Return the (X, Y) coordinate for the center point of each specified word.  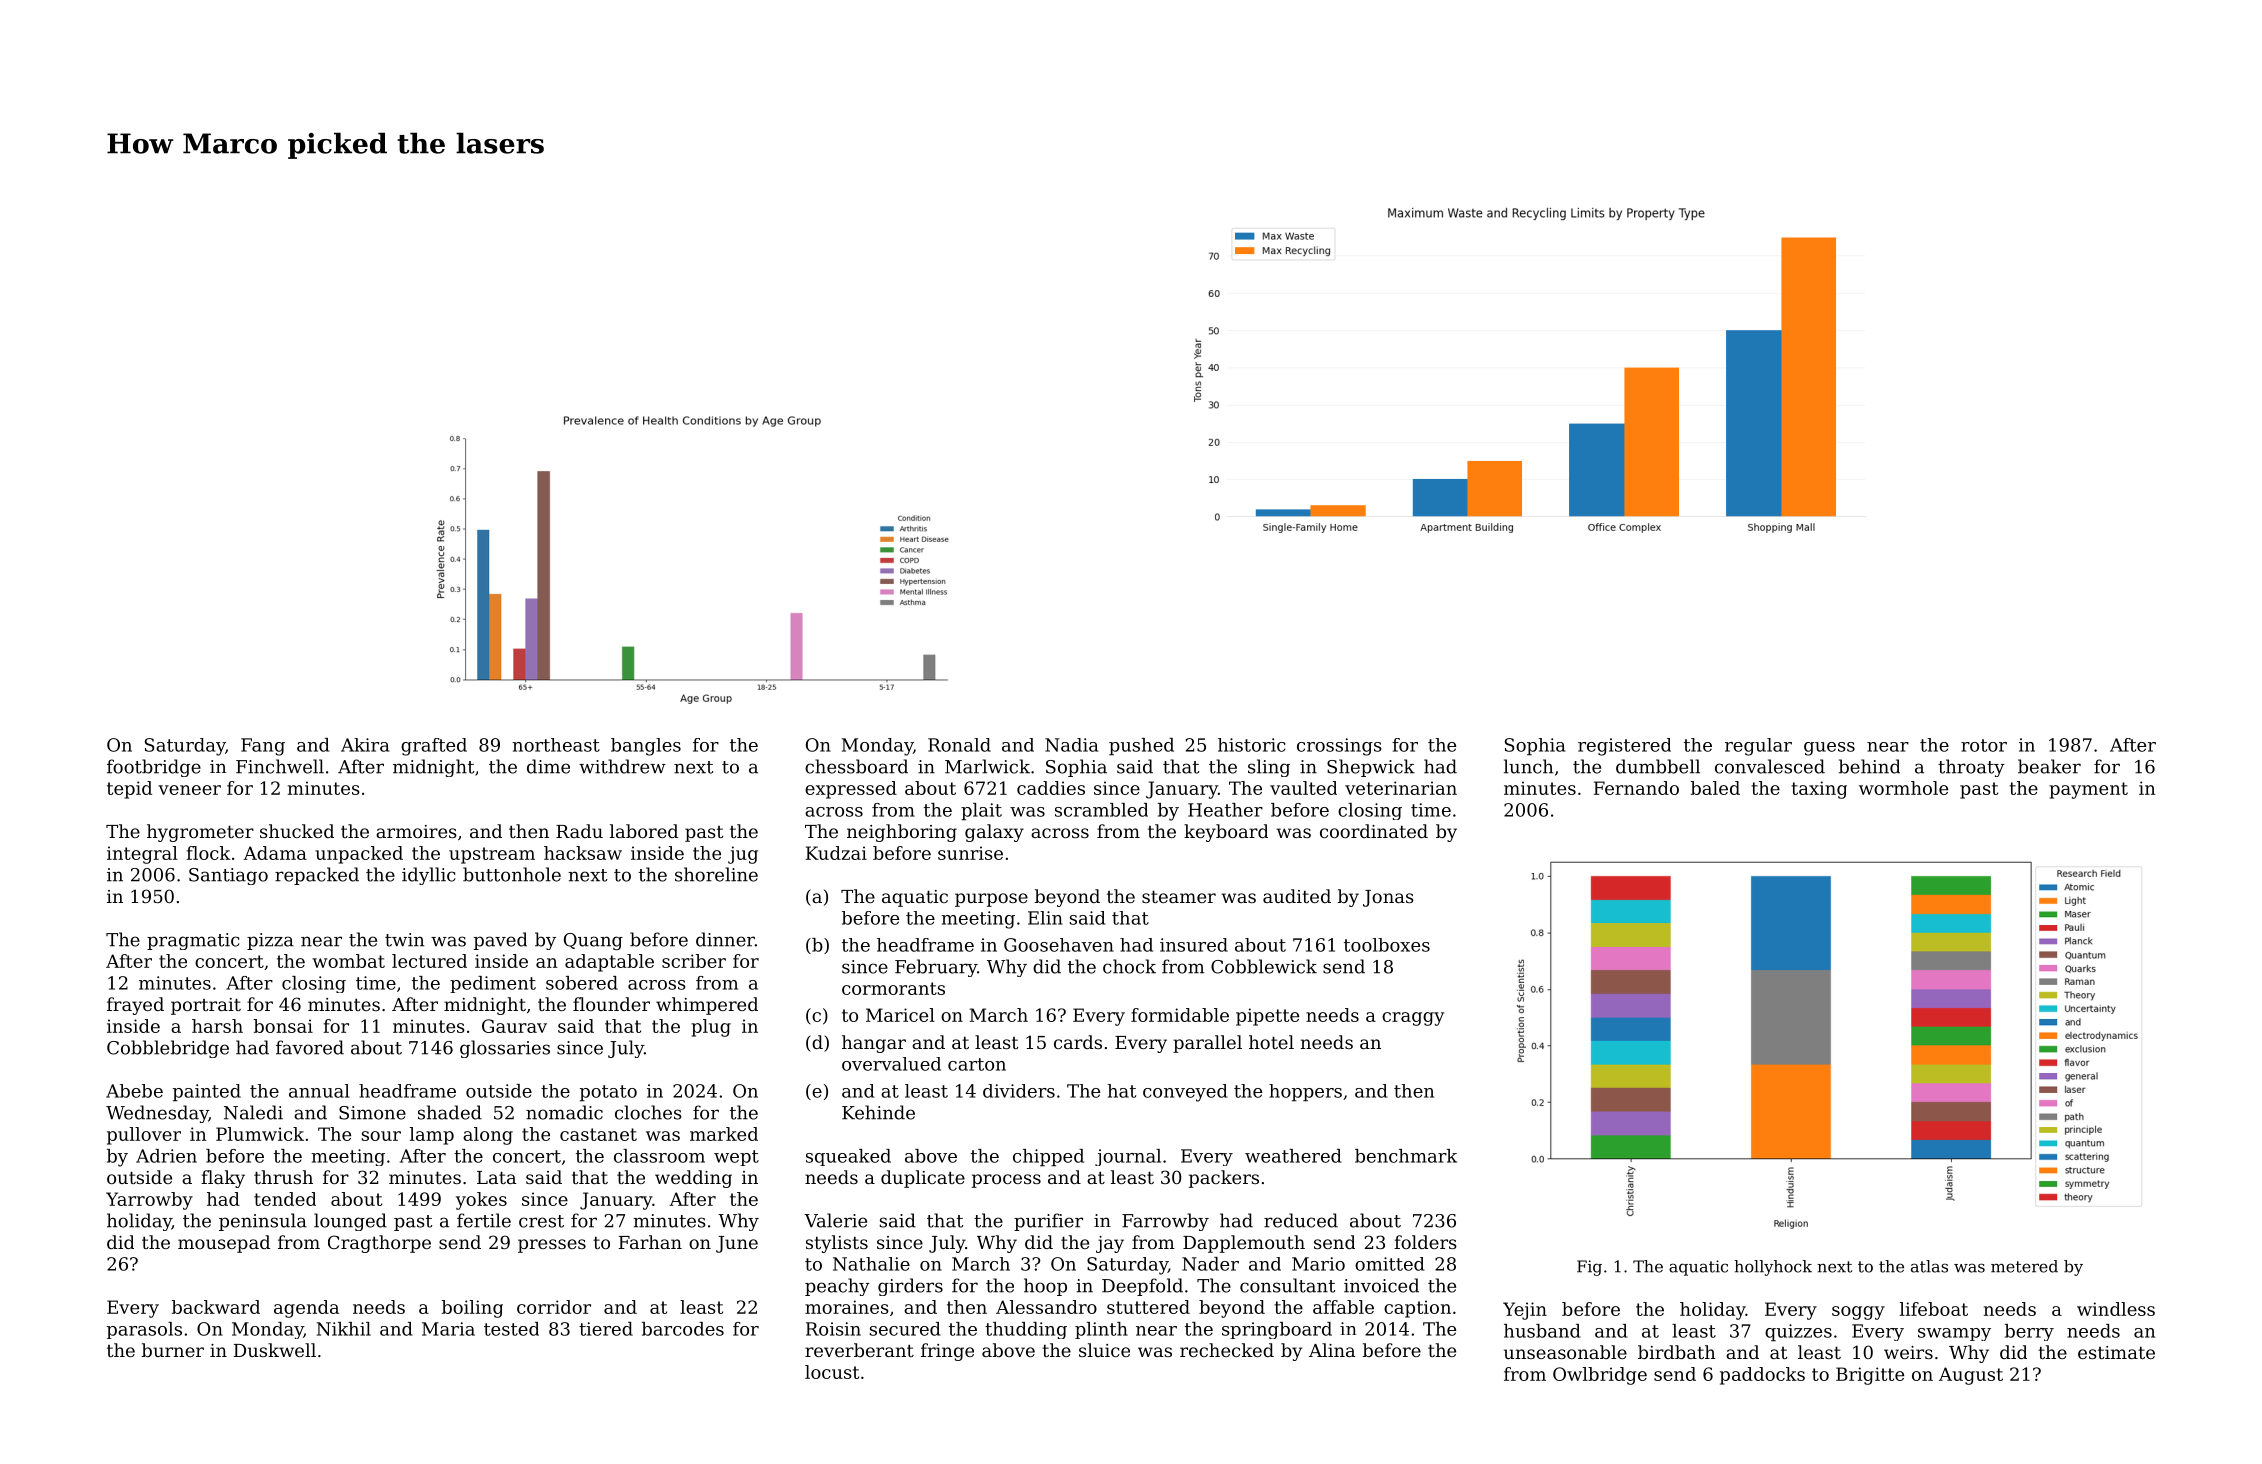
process (1006, 1181)
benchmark (1406, 1156)
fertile (484, 1220)
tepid (129, 790)
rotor (1984, 745)
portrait (206, 1006)
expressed (851, 790)
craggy (1413, 1019)
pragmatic (193, 941)
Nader (1210, 1264)
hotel (1271, 1042)
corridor (554, 1307)
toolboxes (1387, 945)
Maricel (900, 1015)
